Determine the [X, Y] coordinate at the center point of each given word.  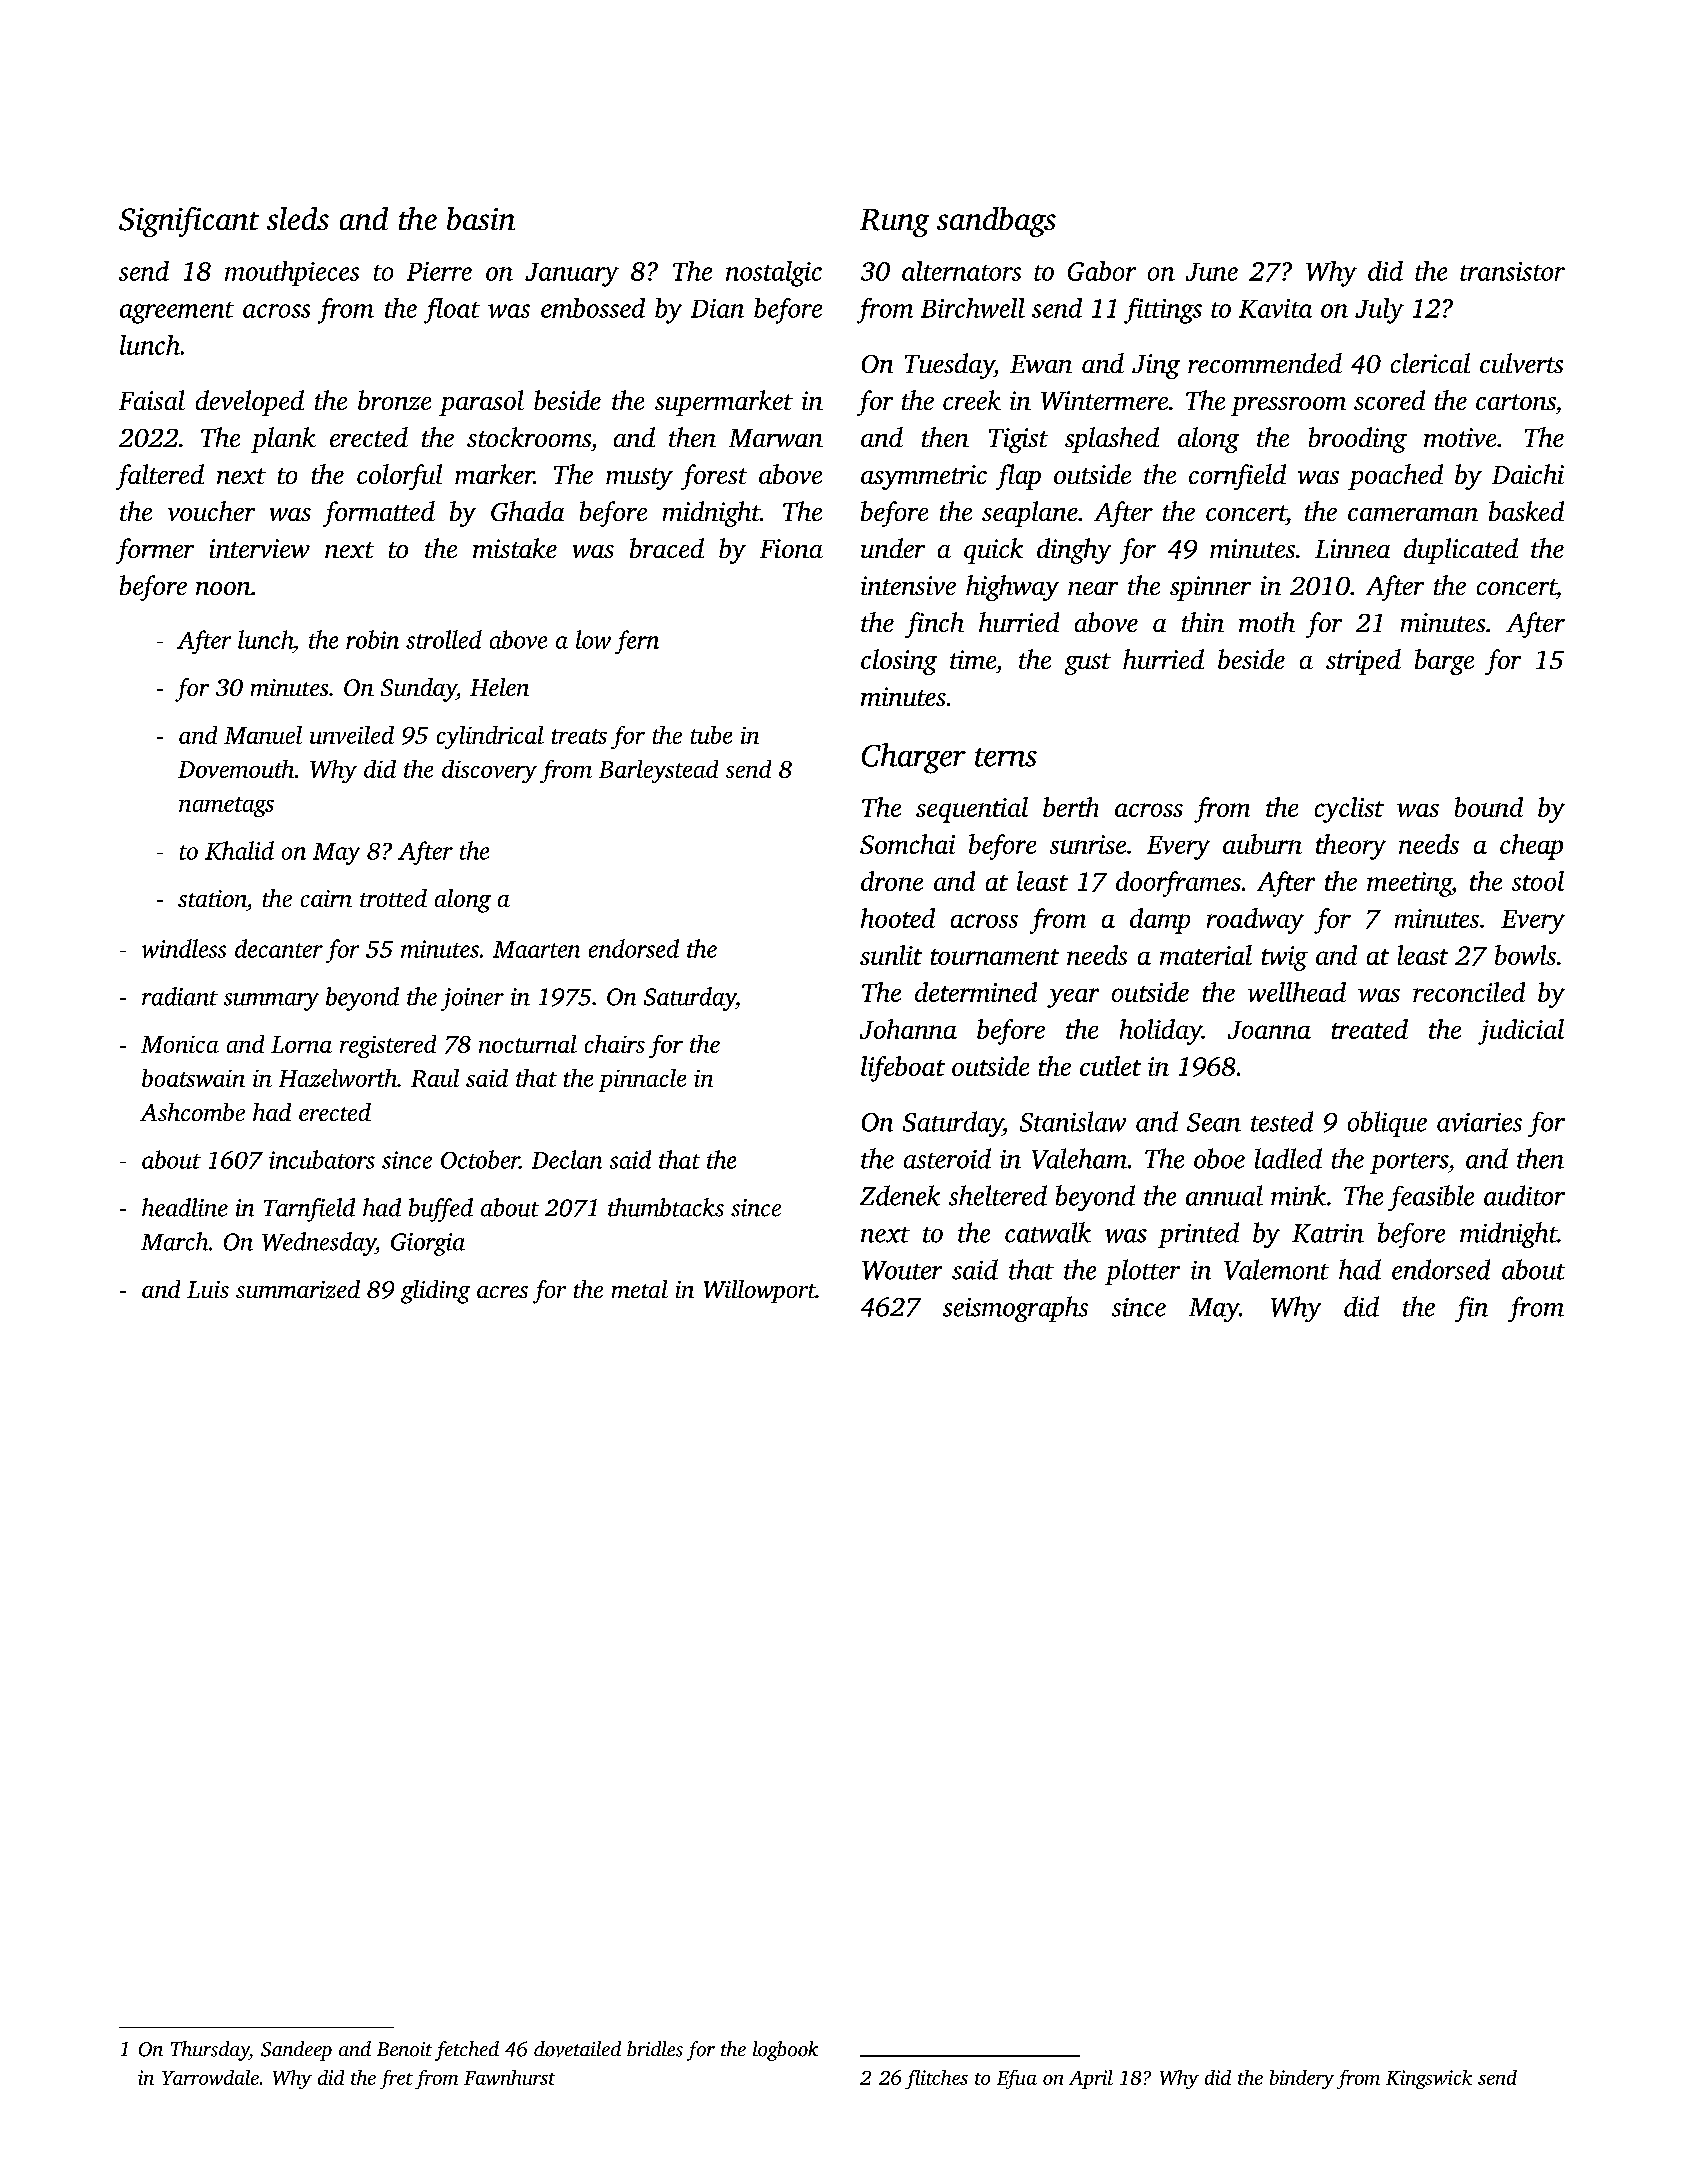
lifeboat [903, 1069]
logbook [785, 2051]
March [174, 1241]
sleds [298, 218]
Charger [914, 758]
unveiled [352, 735]
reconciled [1469, 992]
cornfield [1237, 477]
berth [1070, 807]
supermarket [724, 403]
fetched [467, 2051]
